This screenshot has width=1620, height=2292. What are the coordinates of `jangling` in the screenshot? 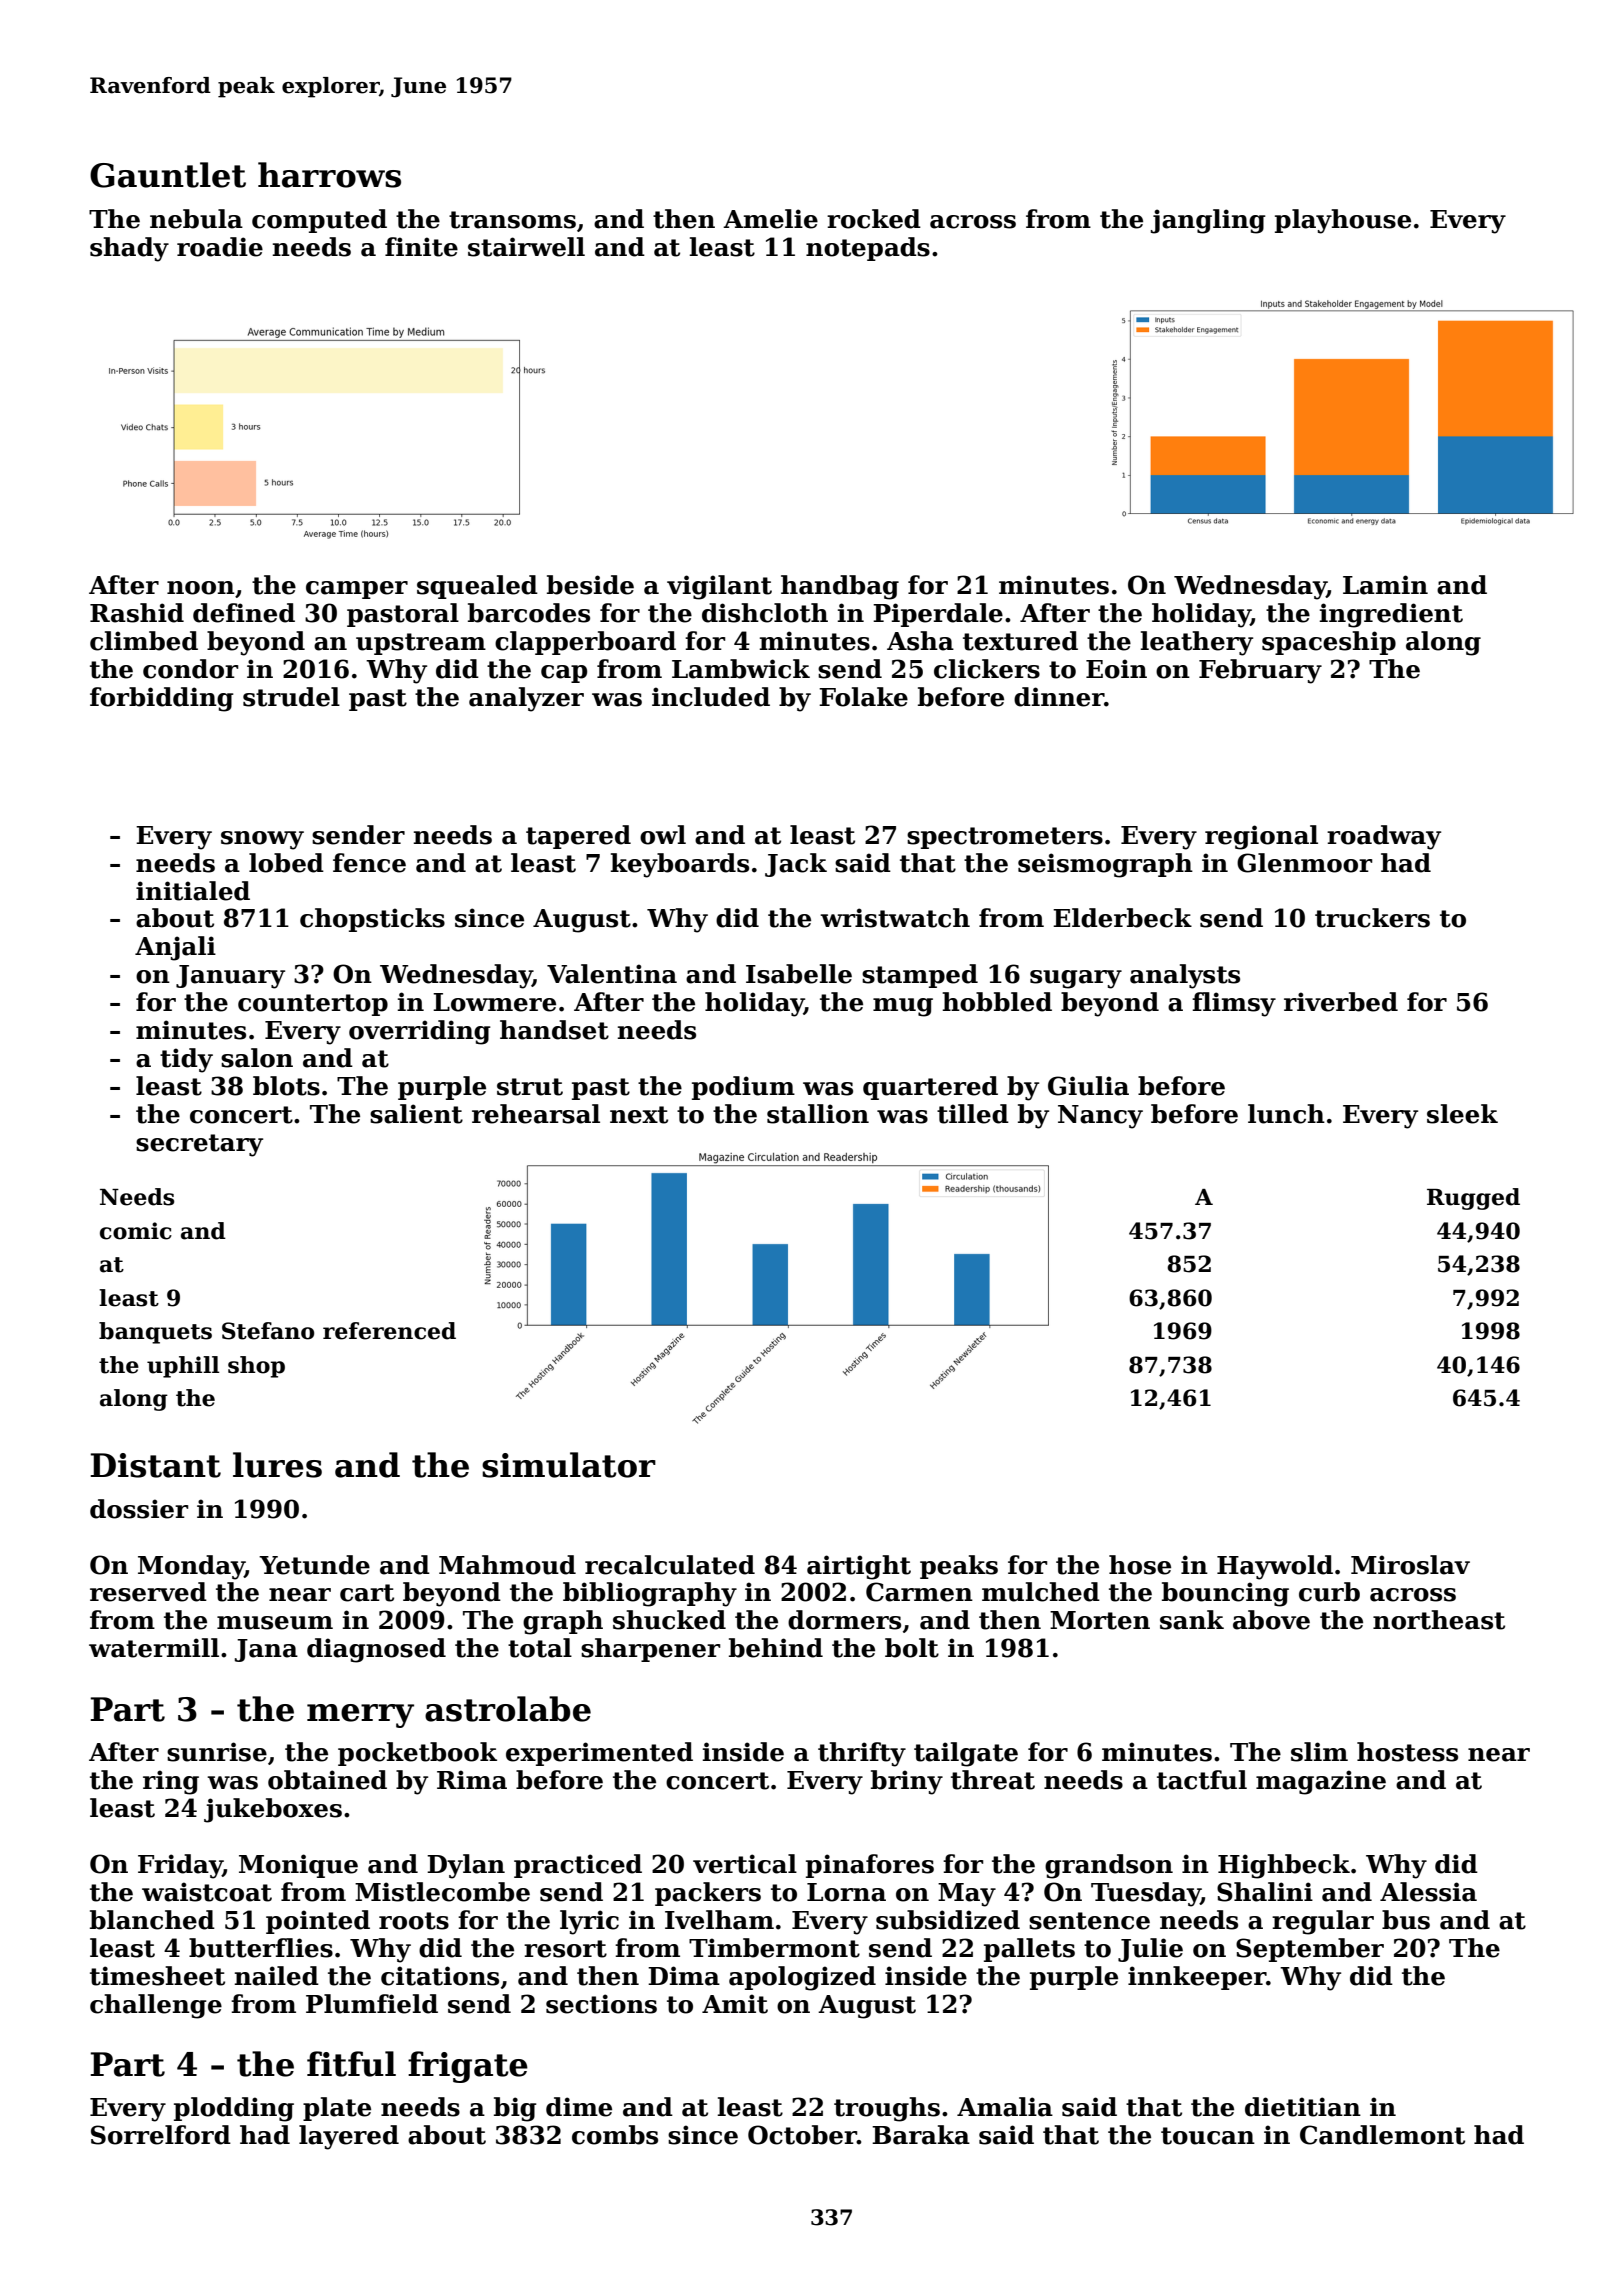 It's located at (1208, 221).
